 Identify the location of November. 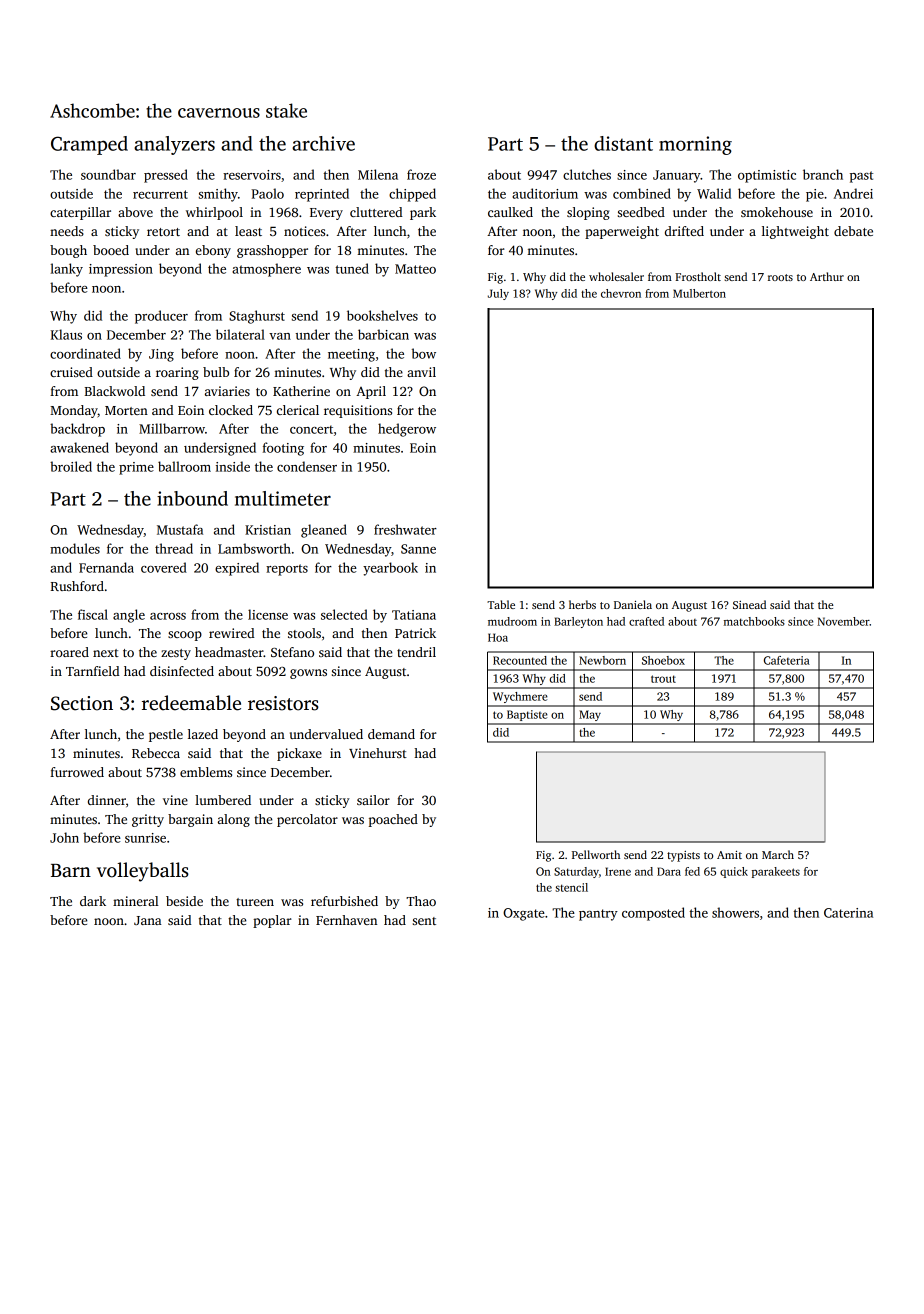
(843, 621).
